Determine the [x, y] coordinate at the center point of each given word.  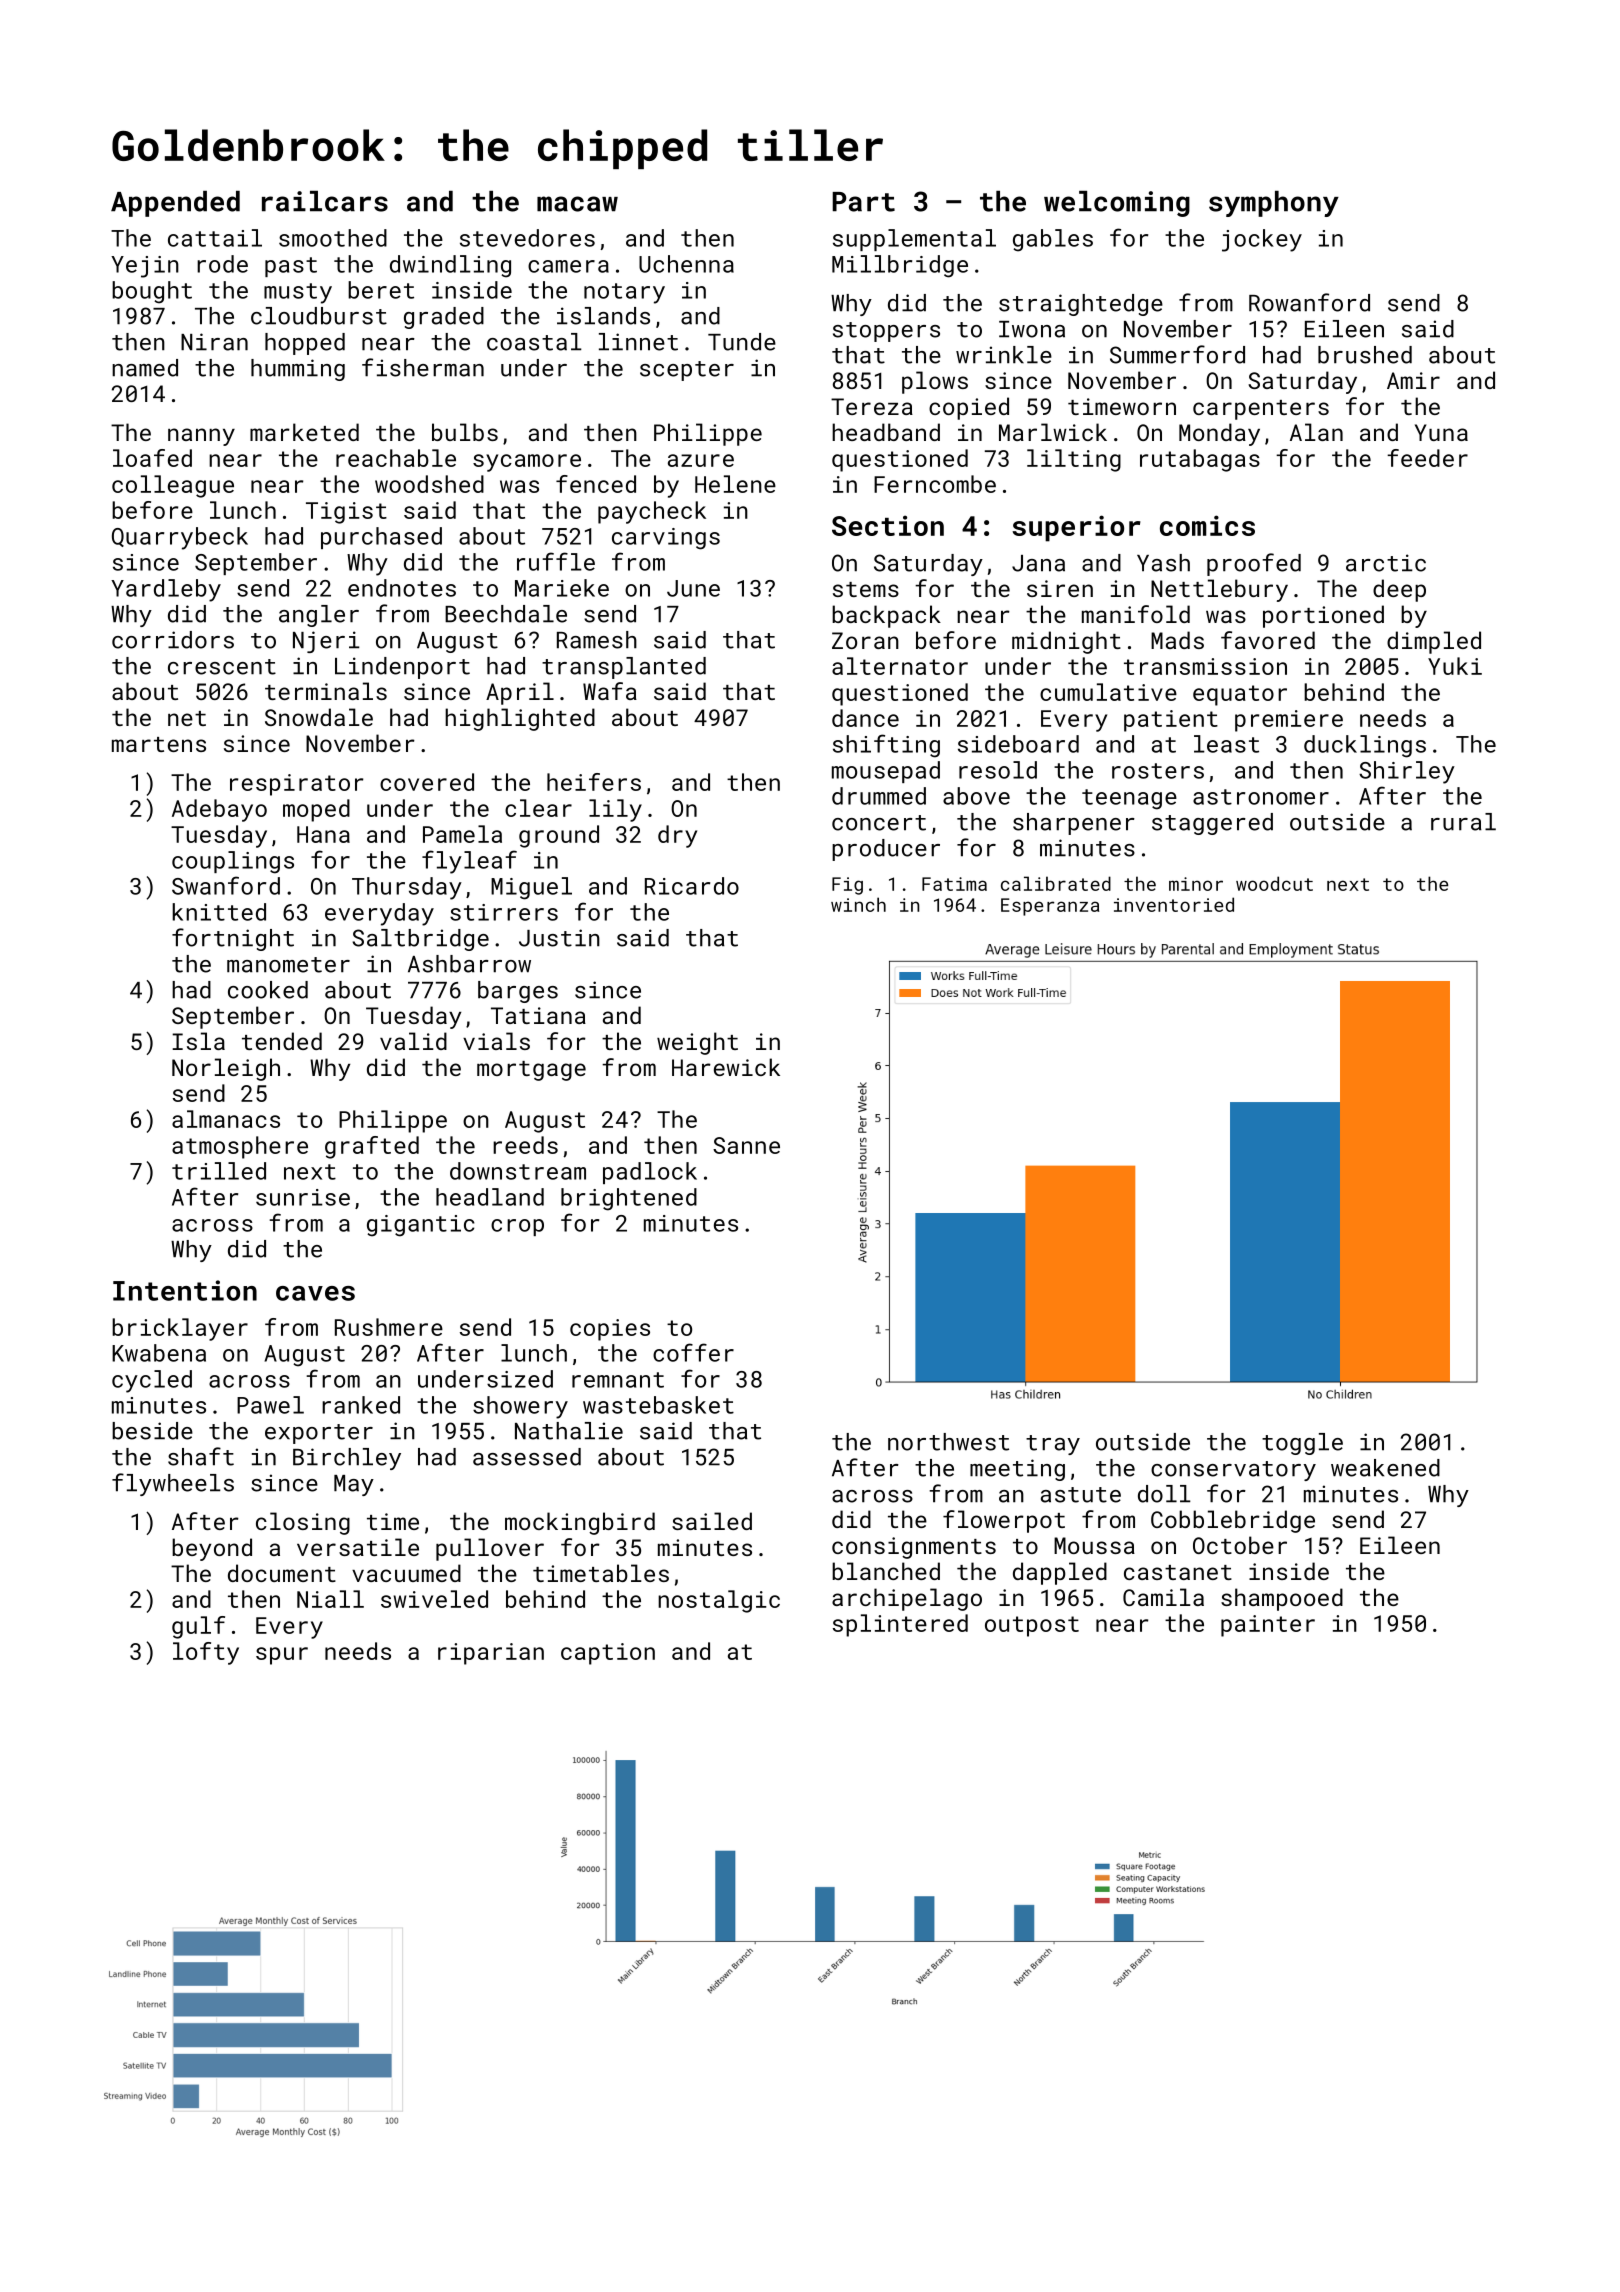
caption [608, 1654]
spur [282, 1656]
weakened [1385, 1468]
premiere [1289, 721]
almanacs [226, 1119]
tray [1053, 1445]
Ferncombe [935, 484]
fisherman [423, 367]
